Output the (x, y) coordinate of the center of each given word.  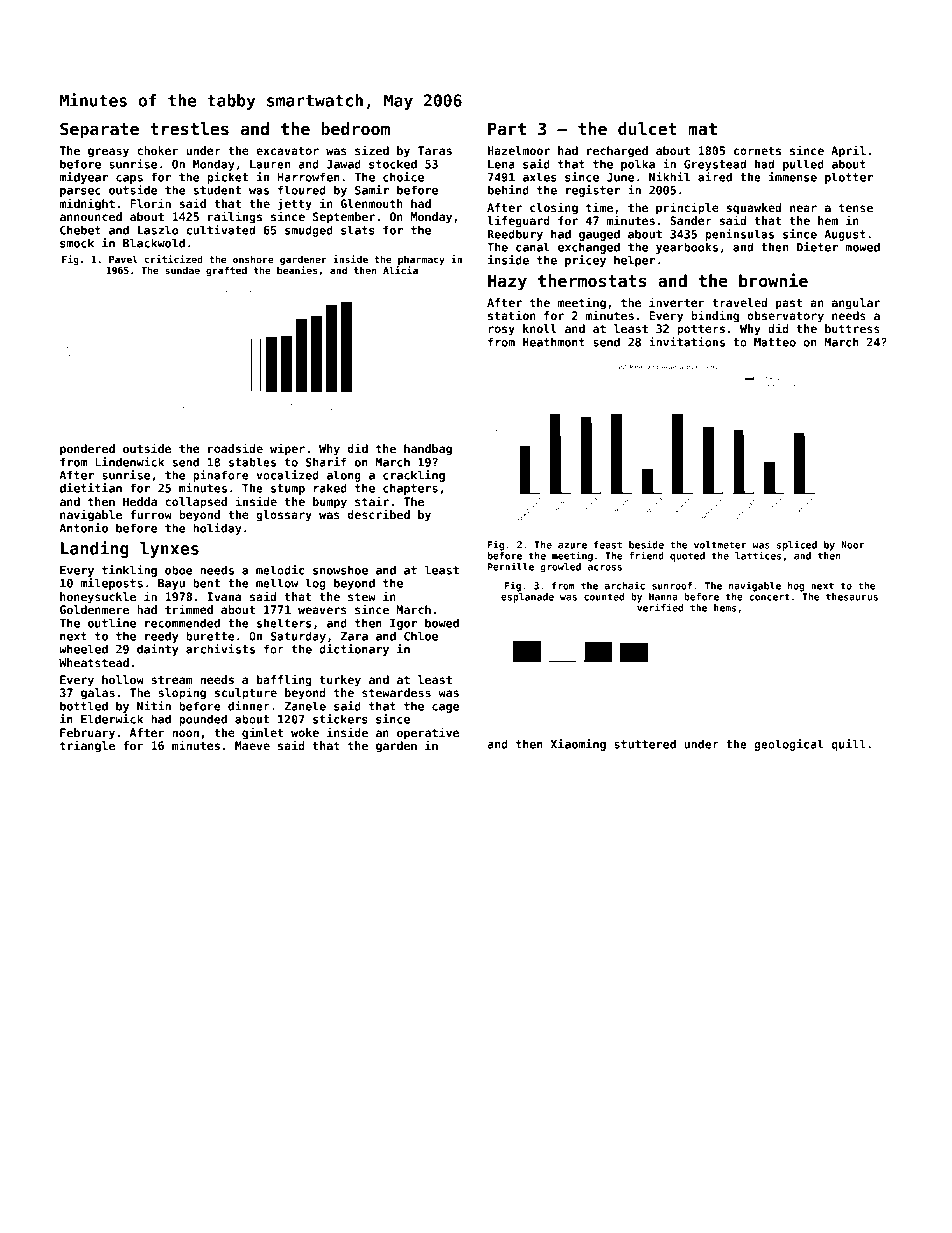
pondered (87, 450)
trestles (189, 128)
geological (789, 745)
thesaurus (852, 597)
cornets (757, 151)
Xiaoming (578, 745)
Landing (95, 549)
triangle (87, 746)
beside (646, 544)
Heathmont (554, 342)
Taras (435, 150)
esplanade (527, 598)
